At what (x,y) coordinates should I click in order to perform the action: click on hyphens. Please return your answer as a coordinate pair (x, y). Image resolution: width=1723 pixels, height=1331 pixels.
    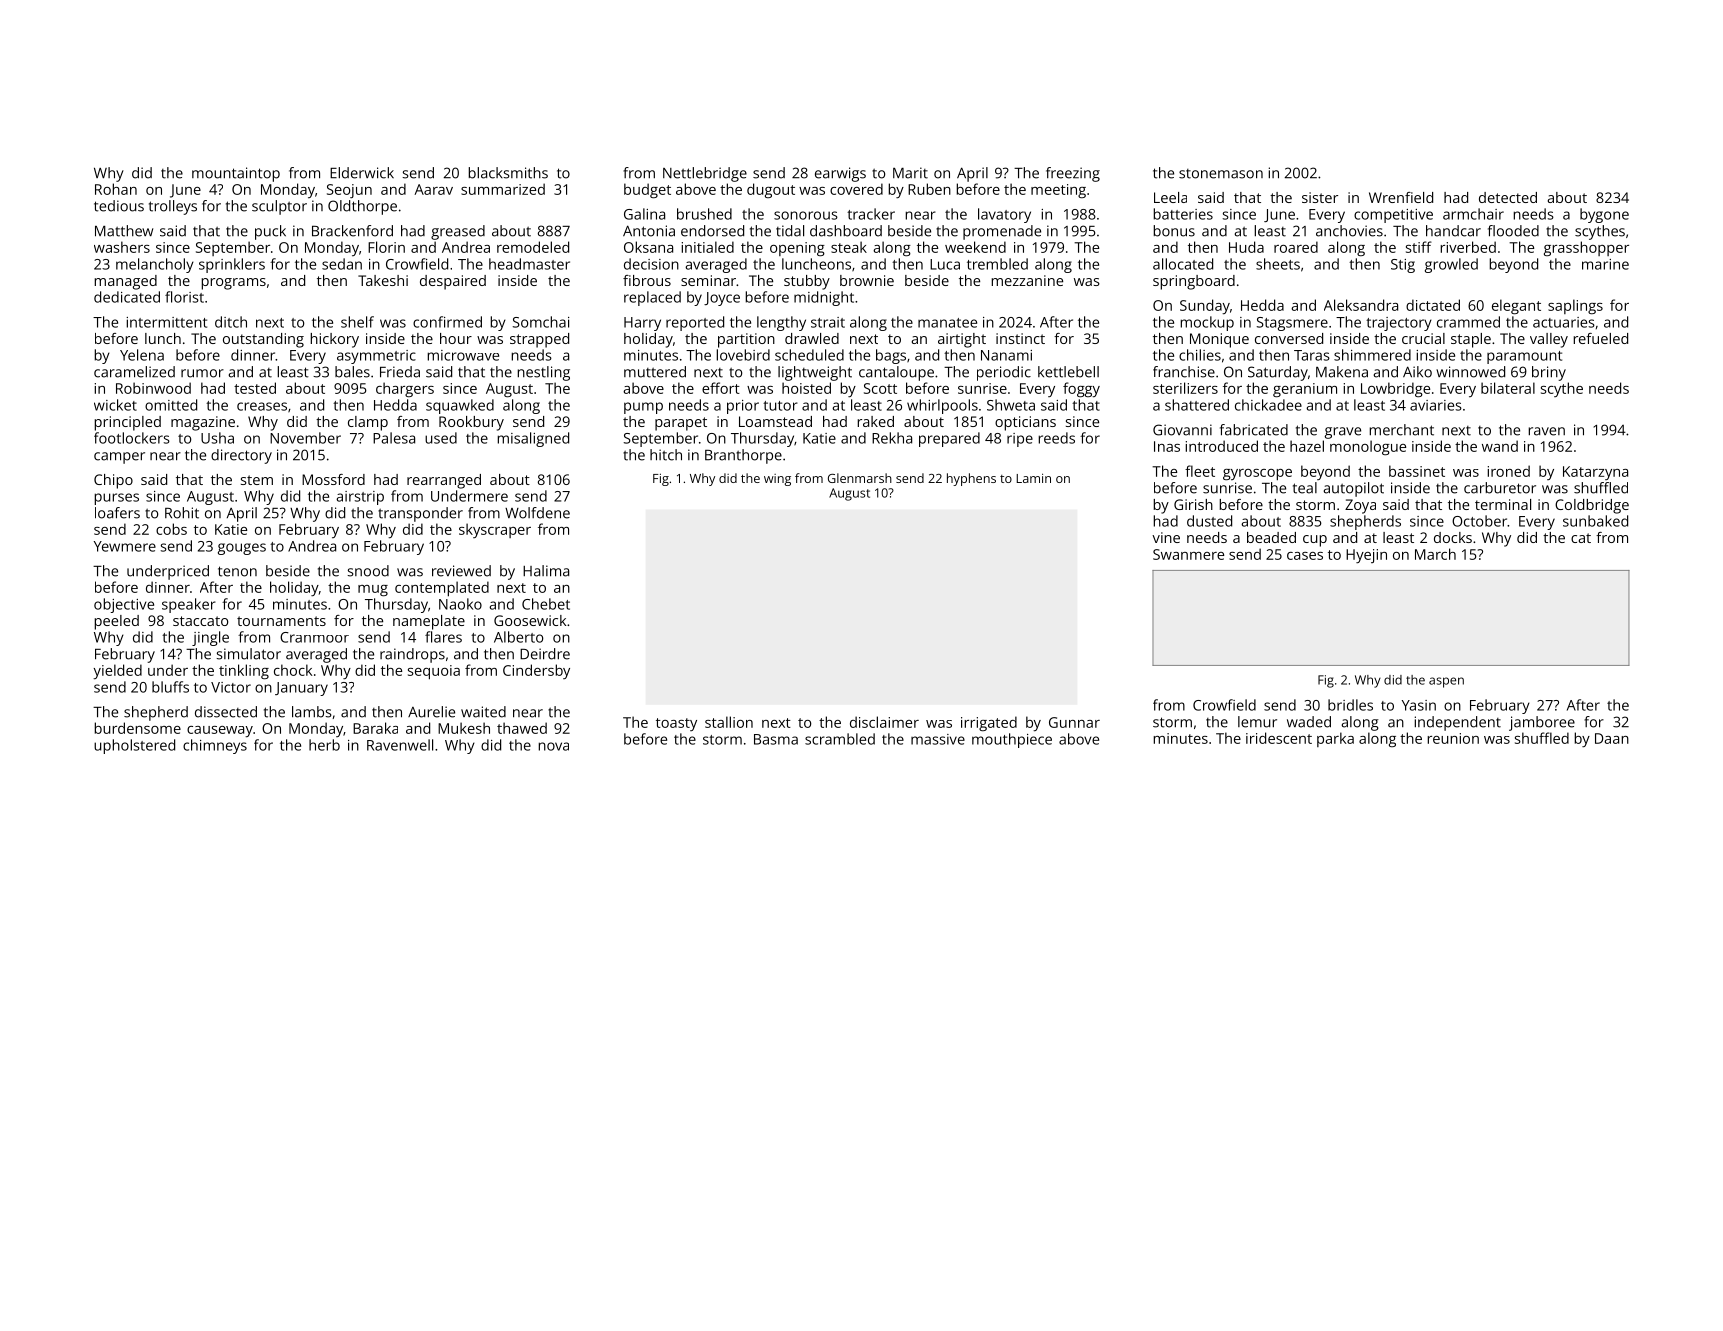
    Looking at the image, I should click on (971, 479).
